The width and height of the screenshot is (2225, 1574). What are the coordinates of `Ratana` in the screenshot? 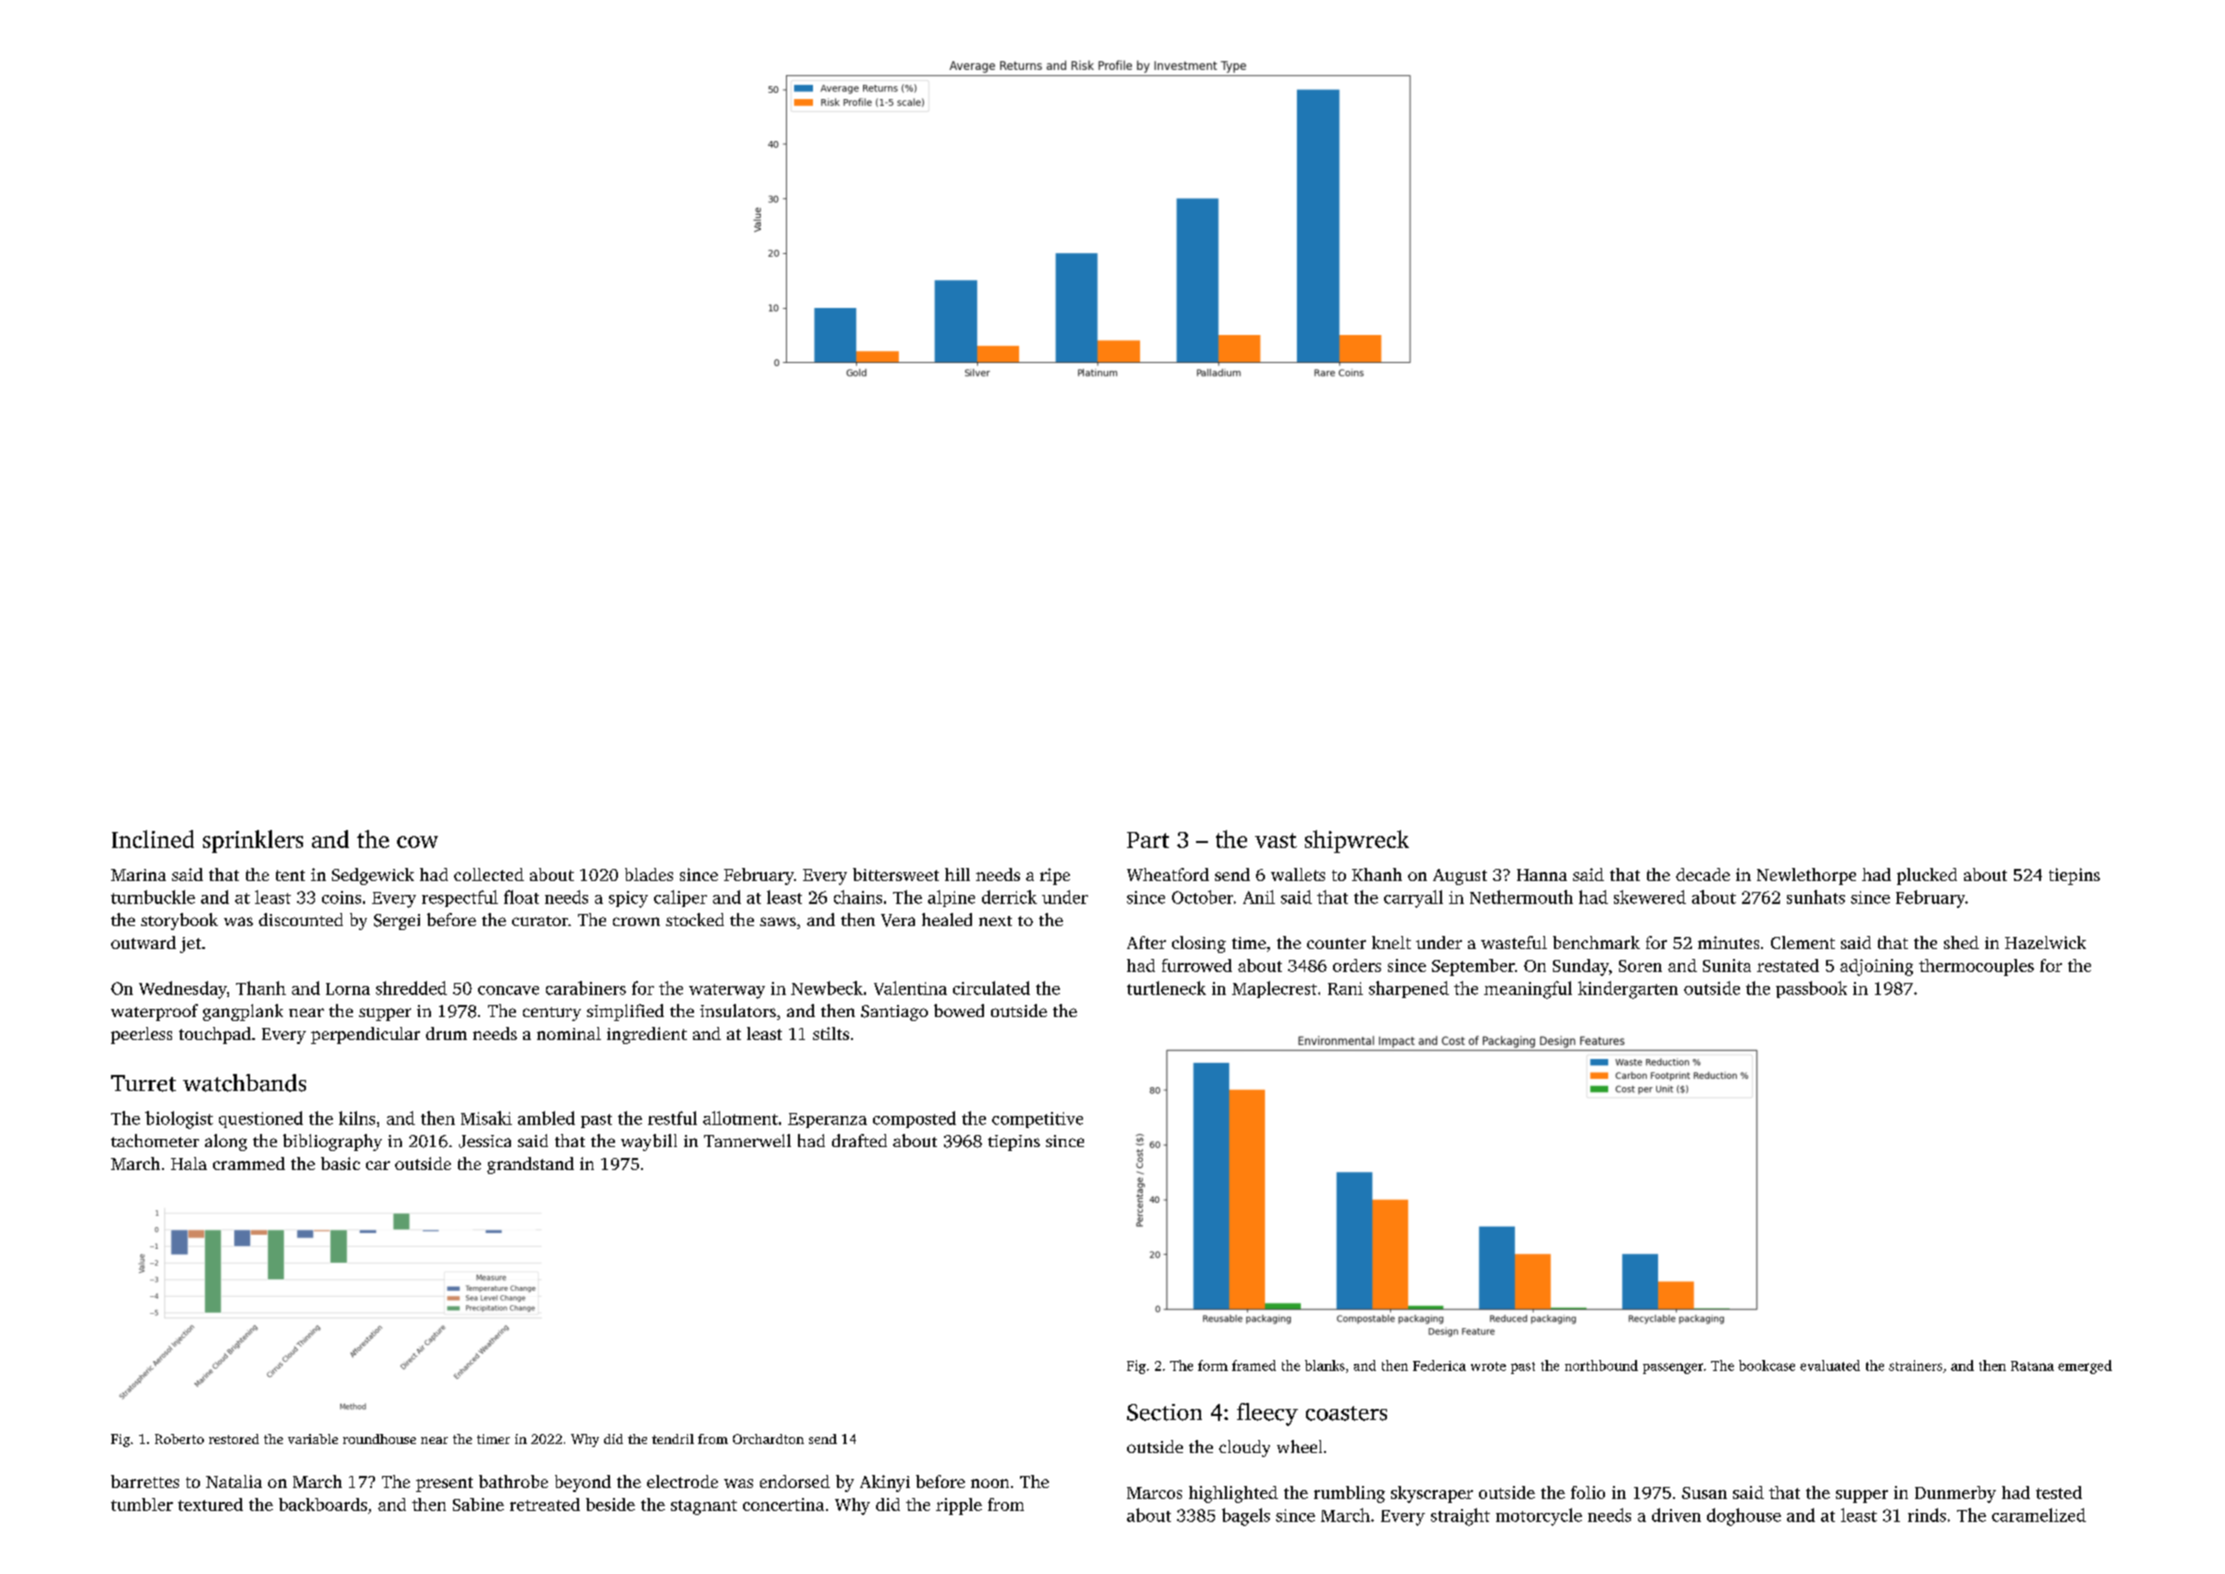 It's located at (2032, 1366).
